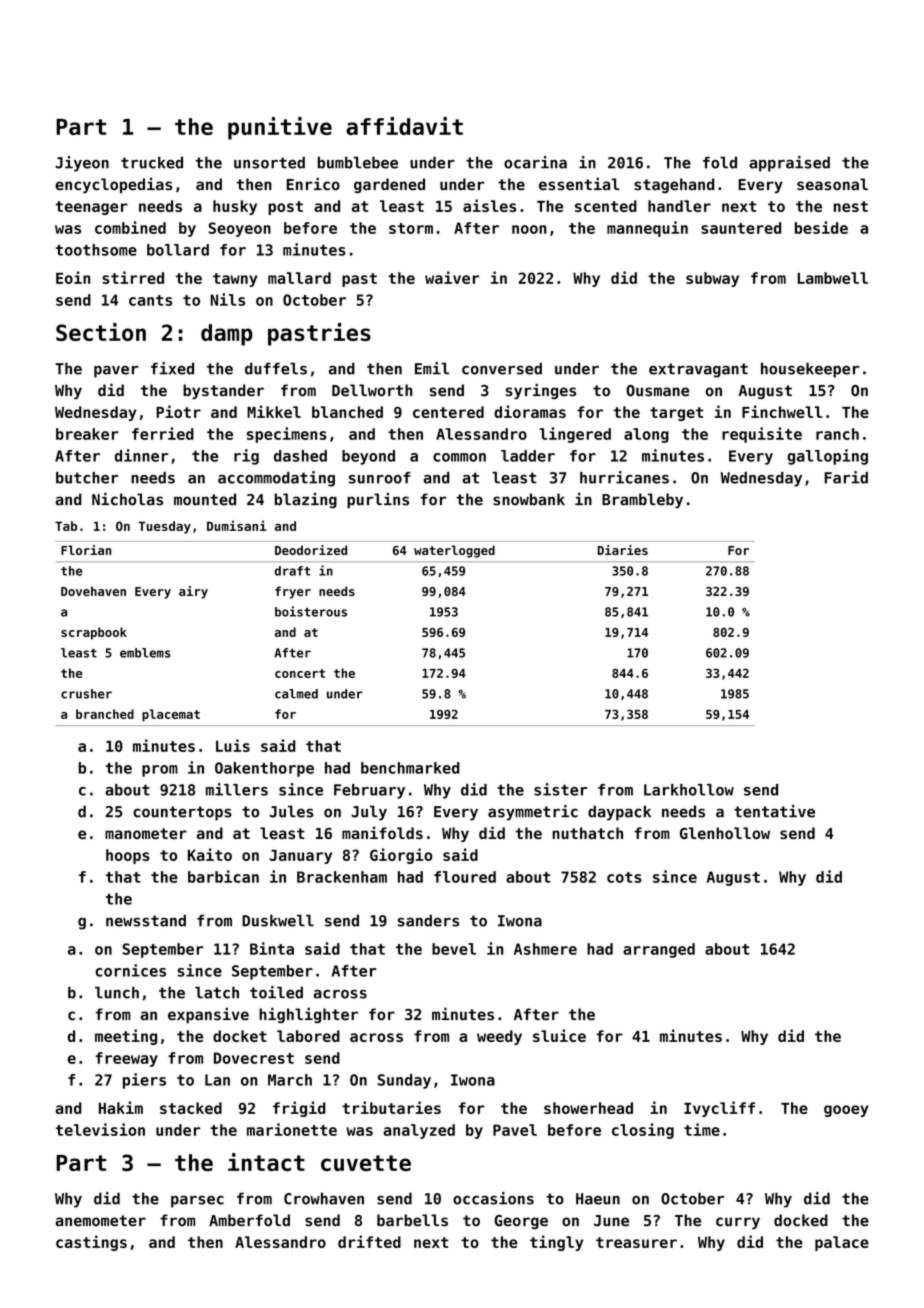 Image resolution: width=924 pixels, height=1308 pixels. What do you see at coordinates (454, 551) in the document?
I see `waterlogged` at bounding box center [454, 551].
